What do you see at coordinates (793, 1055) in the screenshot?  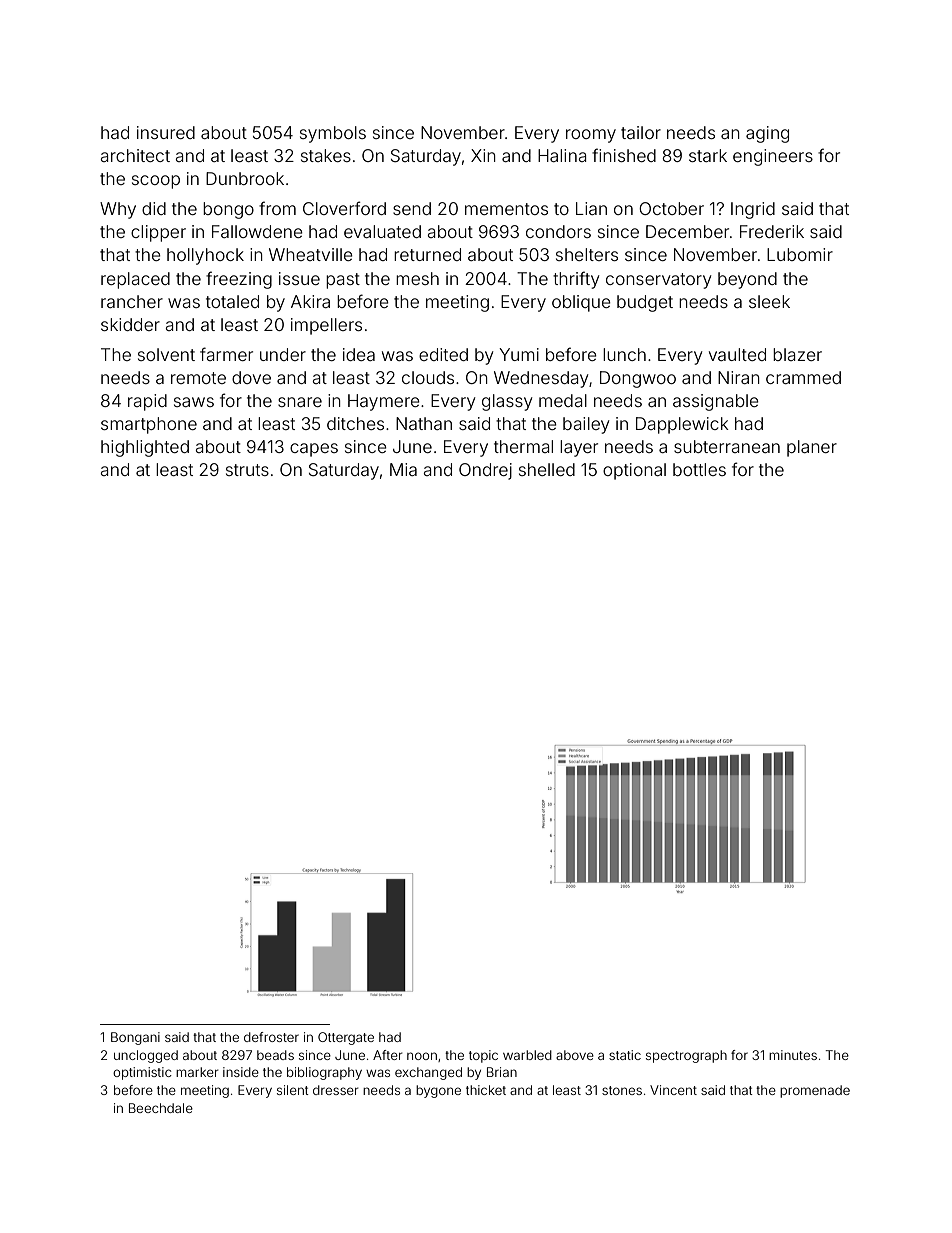 I see `minutes` at bounding box center [793, 1055].
